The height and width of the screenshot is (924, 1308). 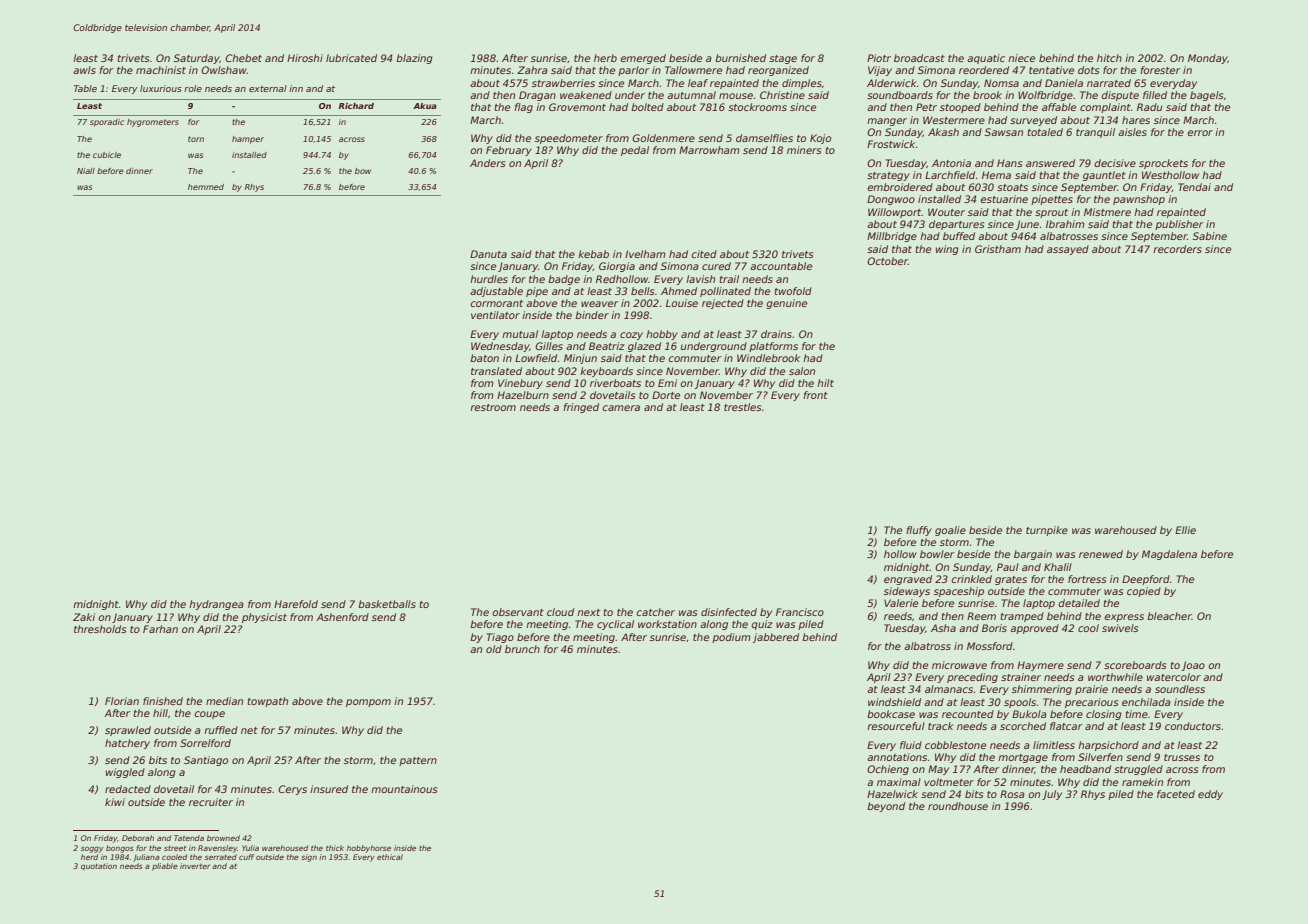 What do you see at coordinates (537, 96) in the screenshot?
I see `Dragan` at bounding box center [537, 96].
